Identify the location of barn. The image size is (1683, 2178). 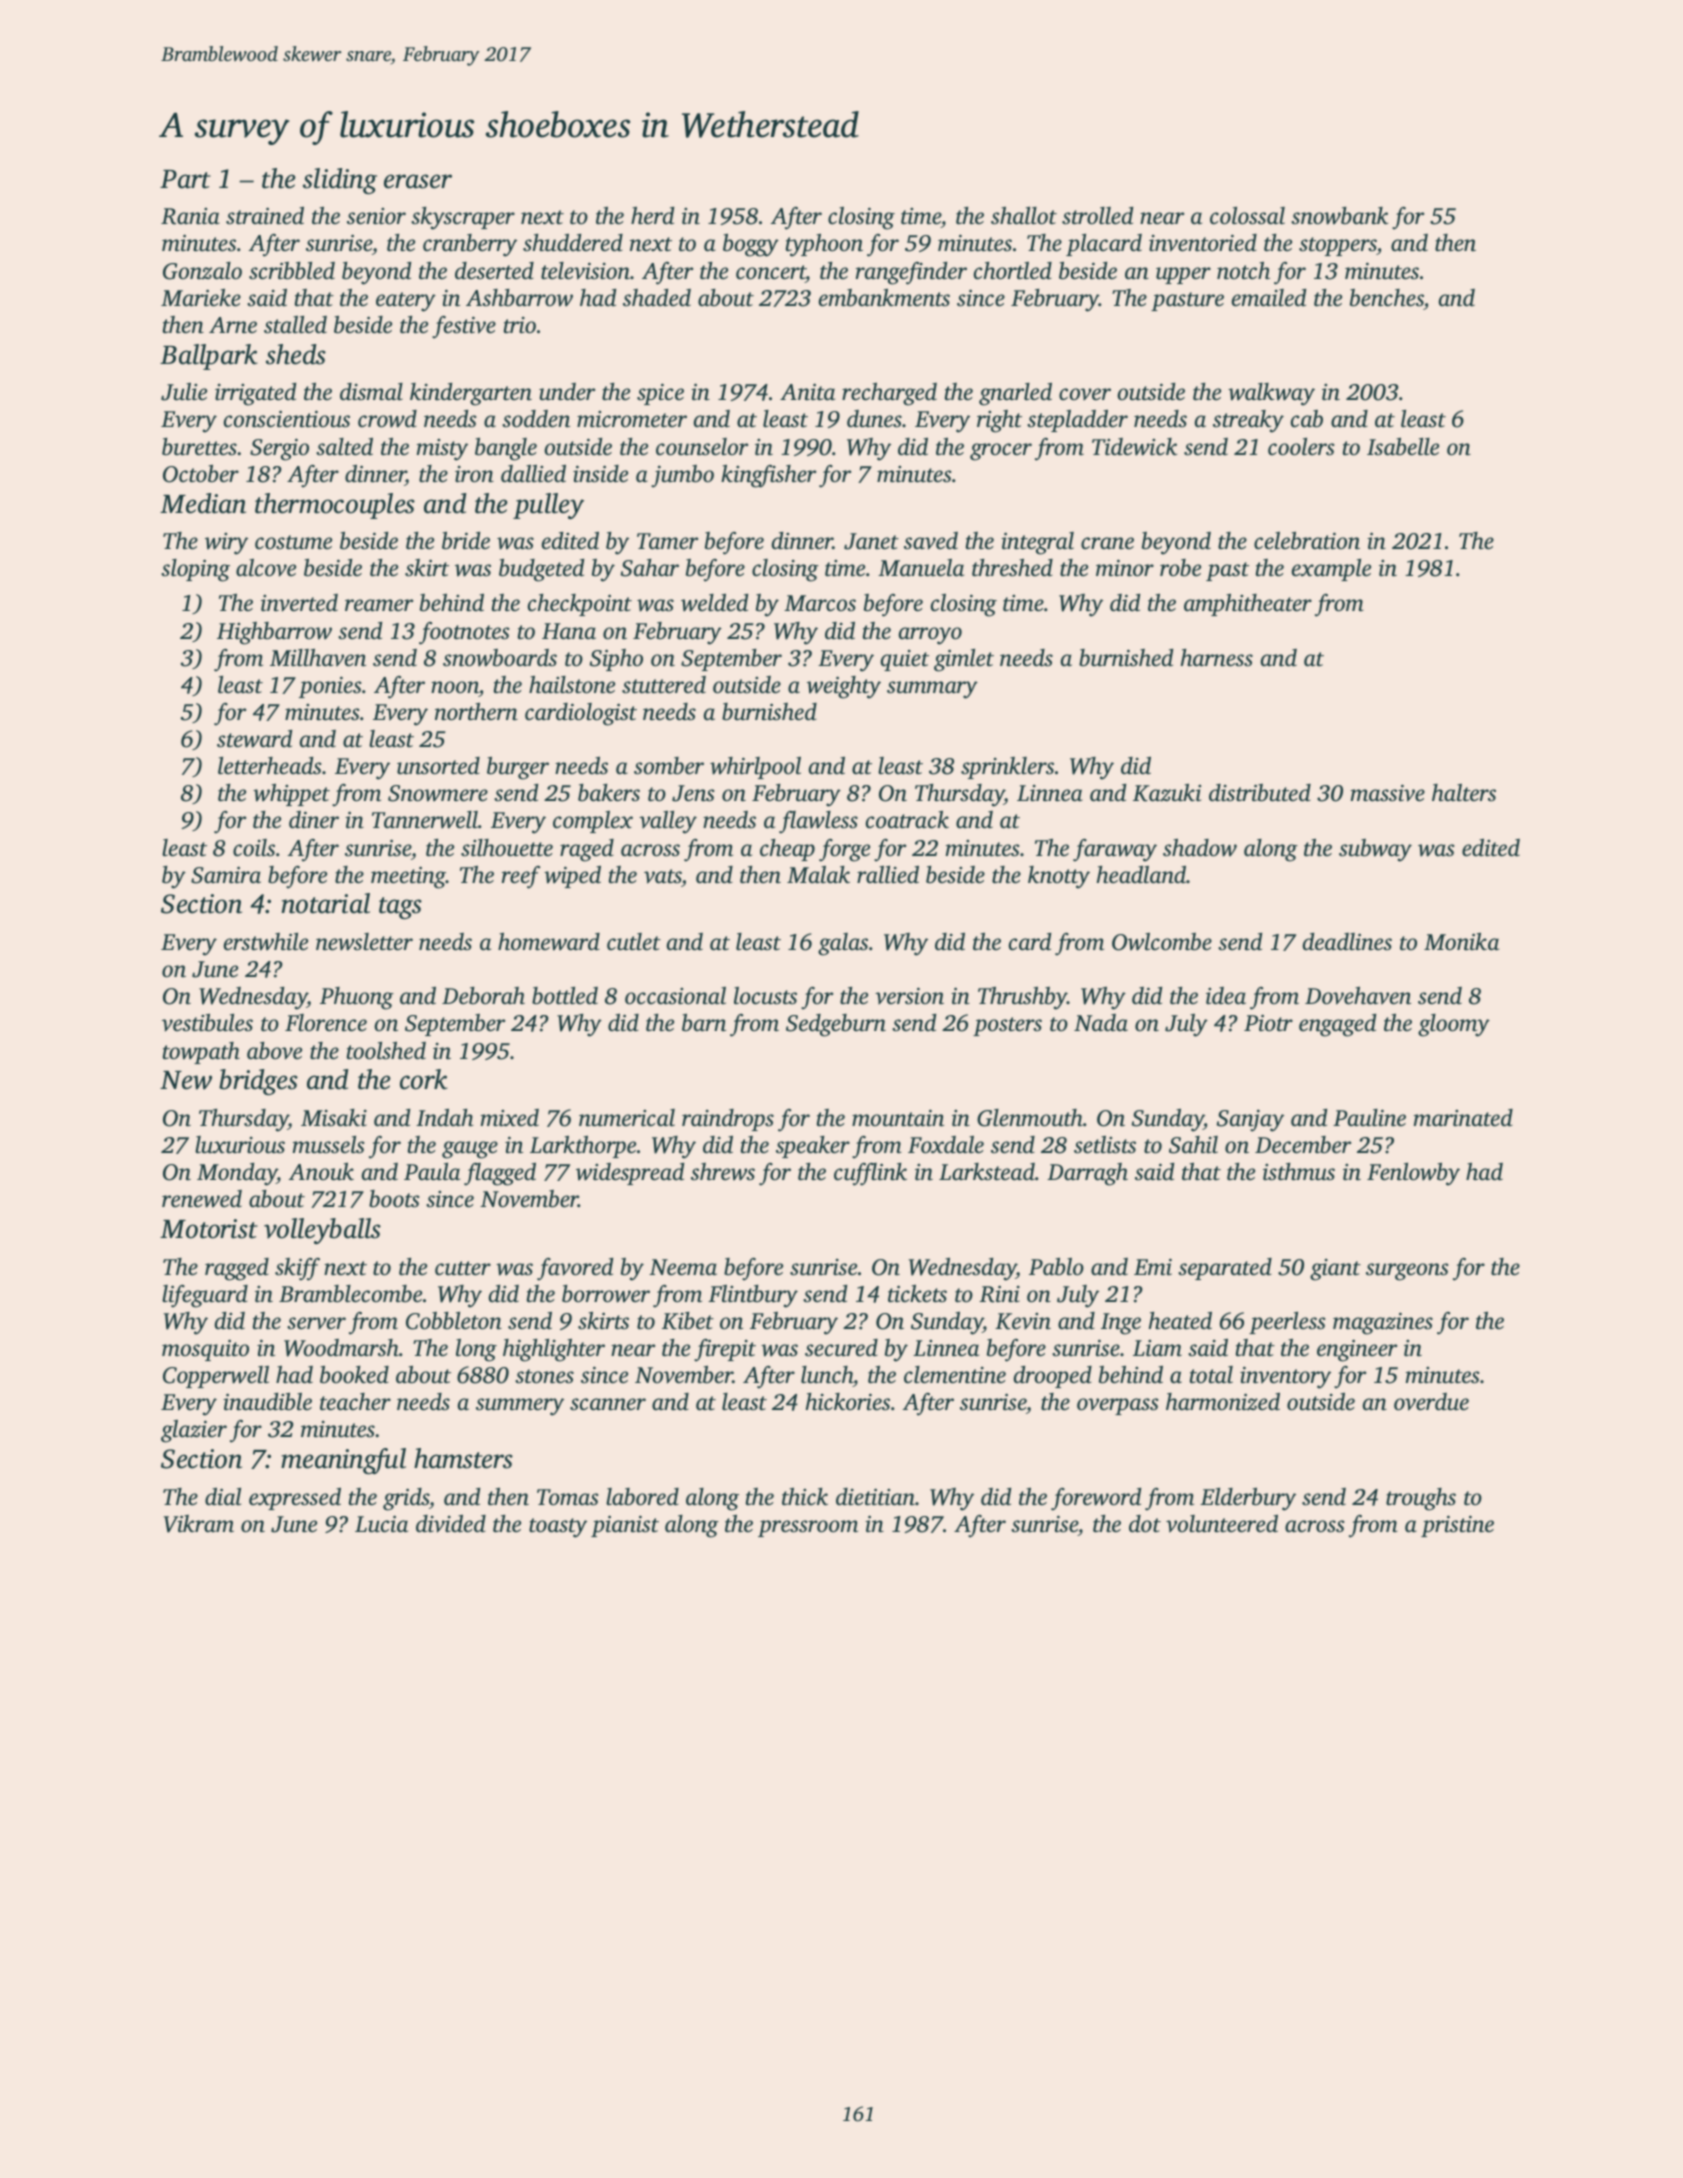
(704, 1023).
